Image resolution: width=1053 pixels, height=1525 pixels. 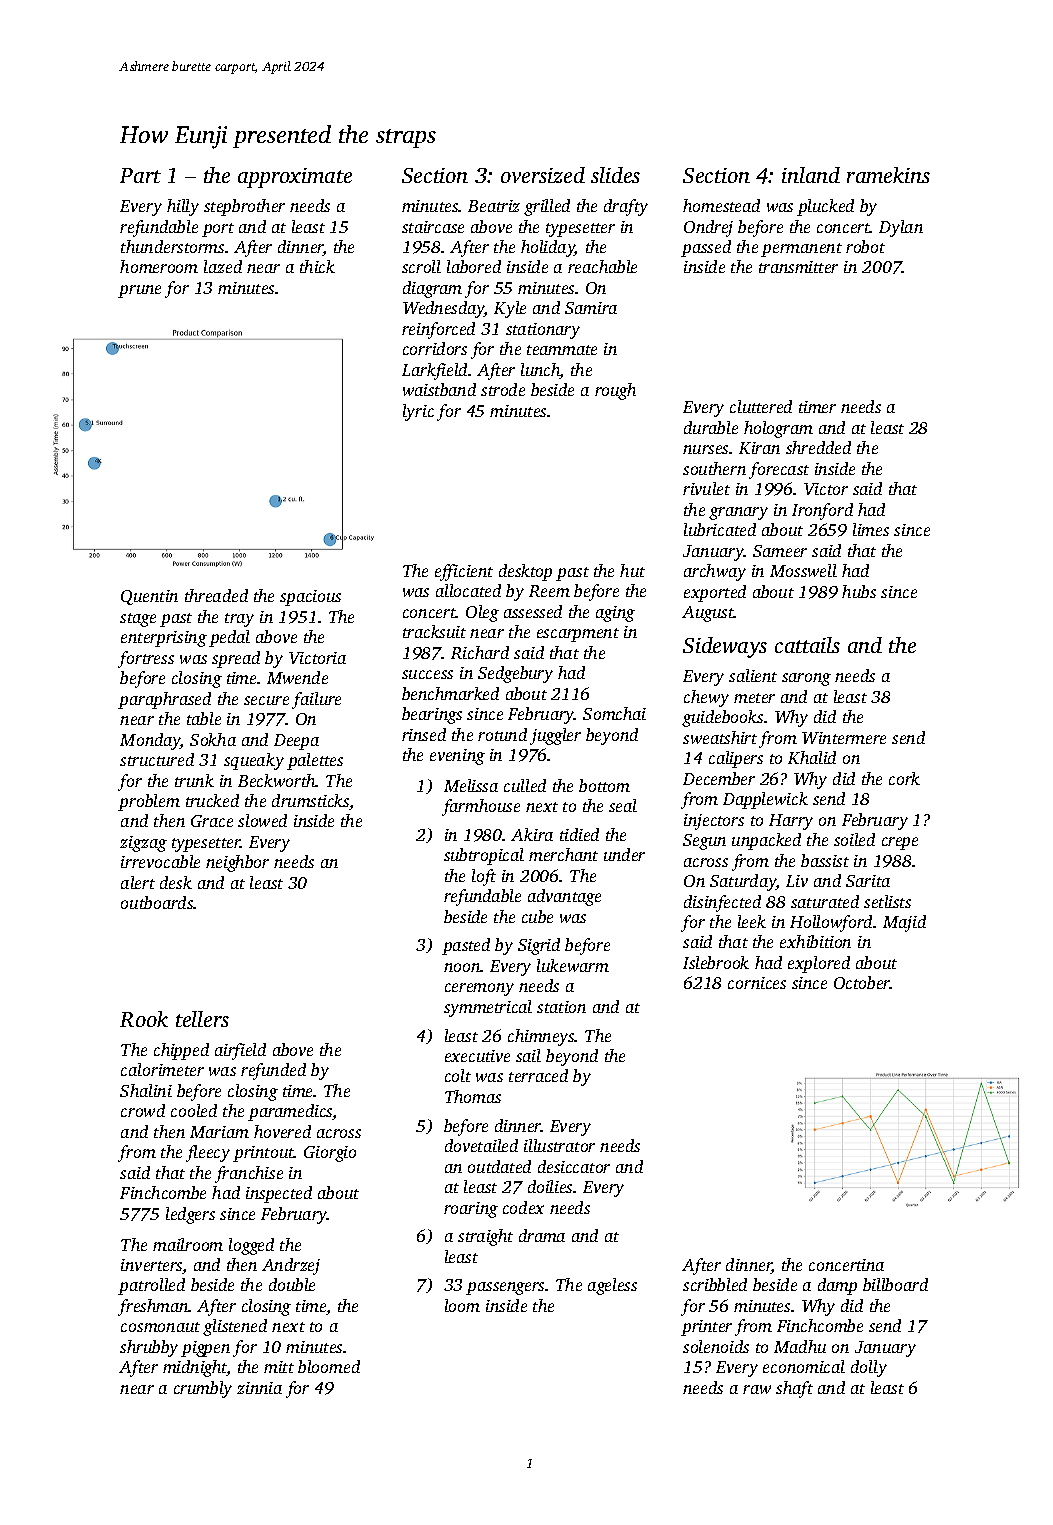 What do you see at coordinates (295, 178) in the page?
I see `approximate` at bounding box center [295, 178].
